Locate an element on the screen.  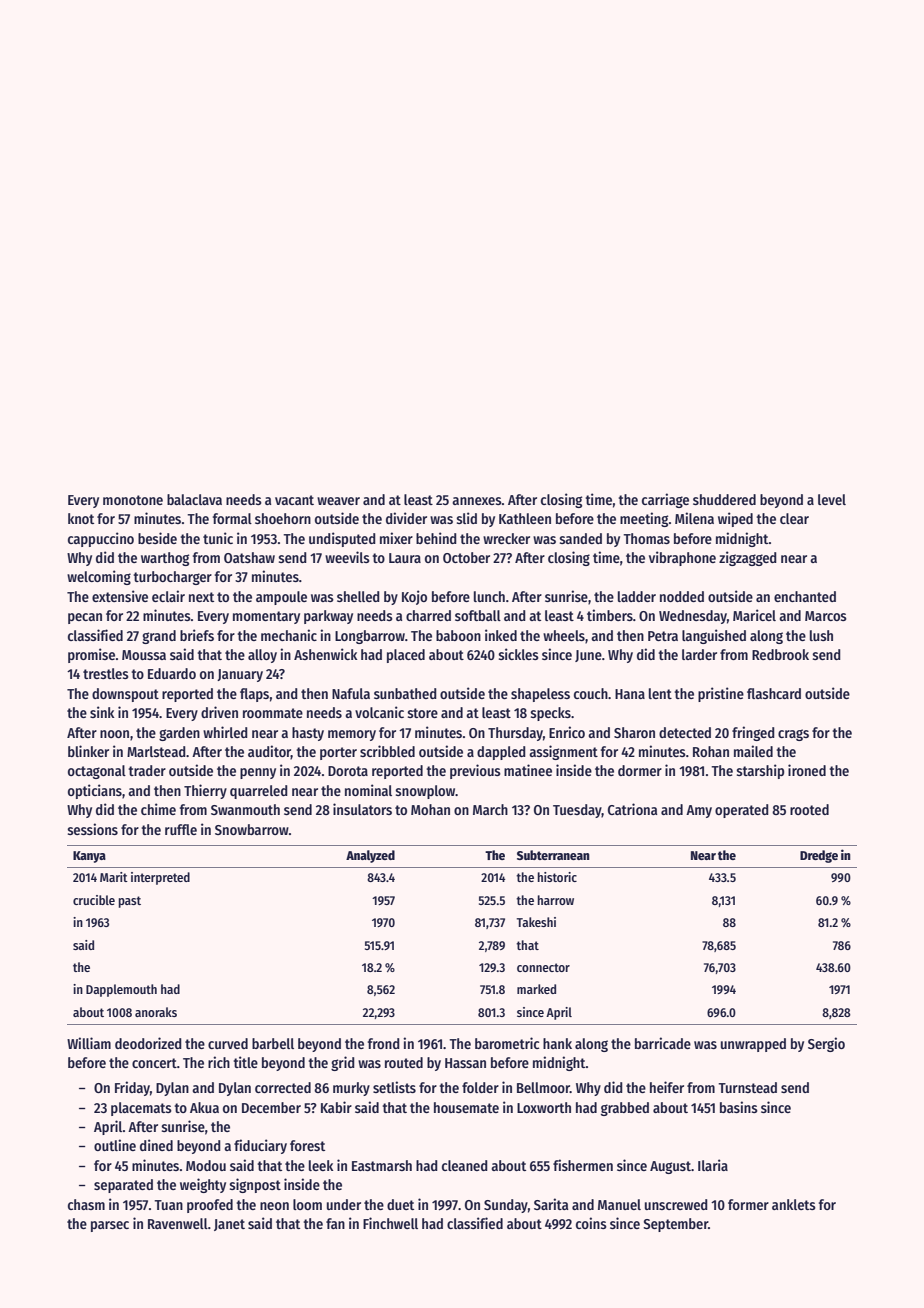
weaver is located at coordinates (338, 501).
